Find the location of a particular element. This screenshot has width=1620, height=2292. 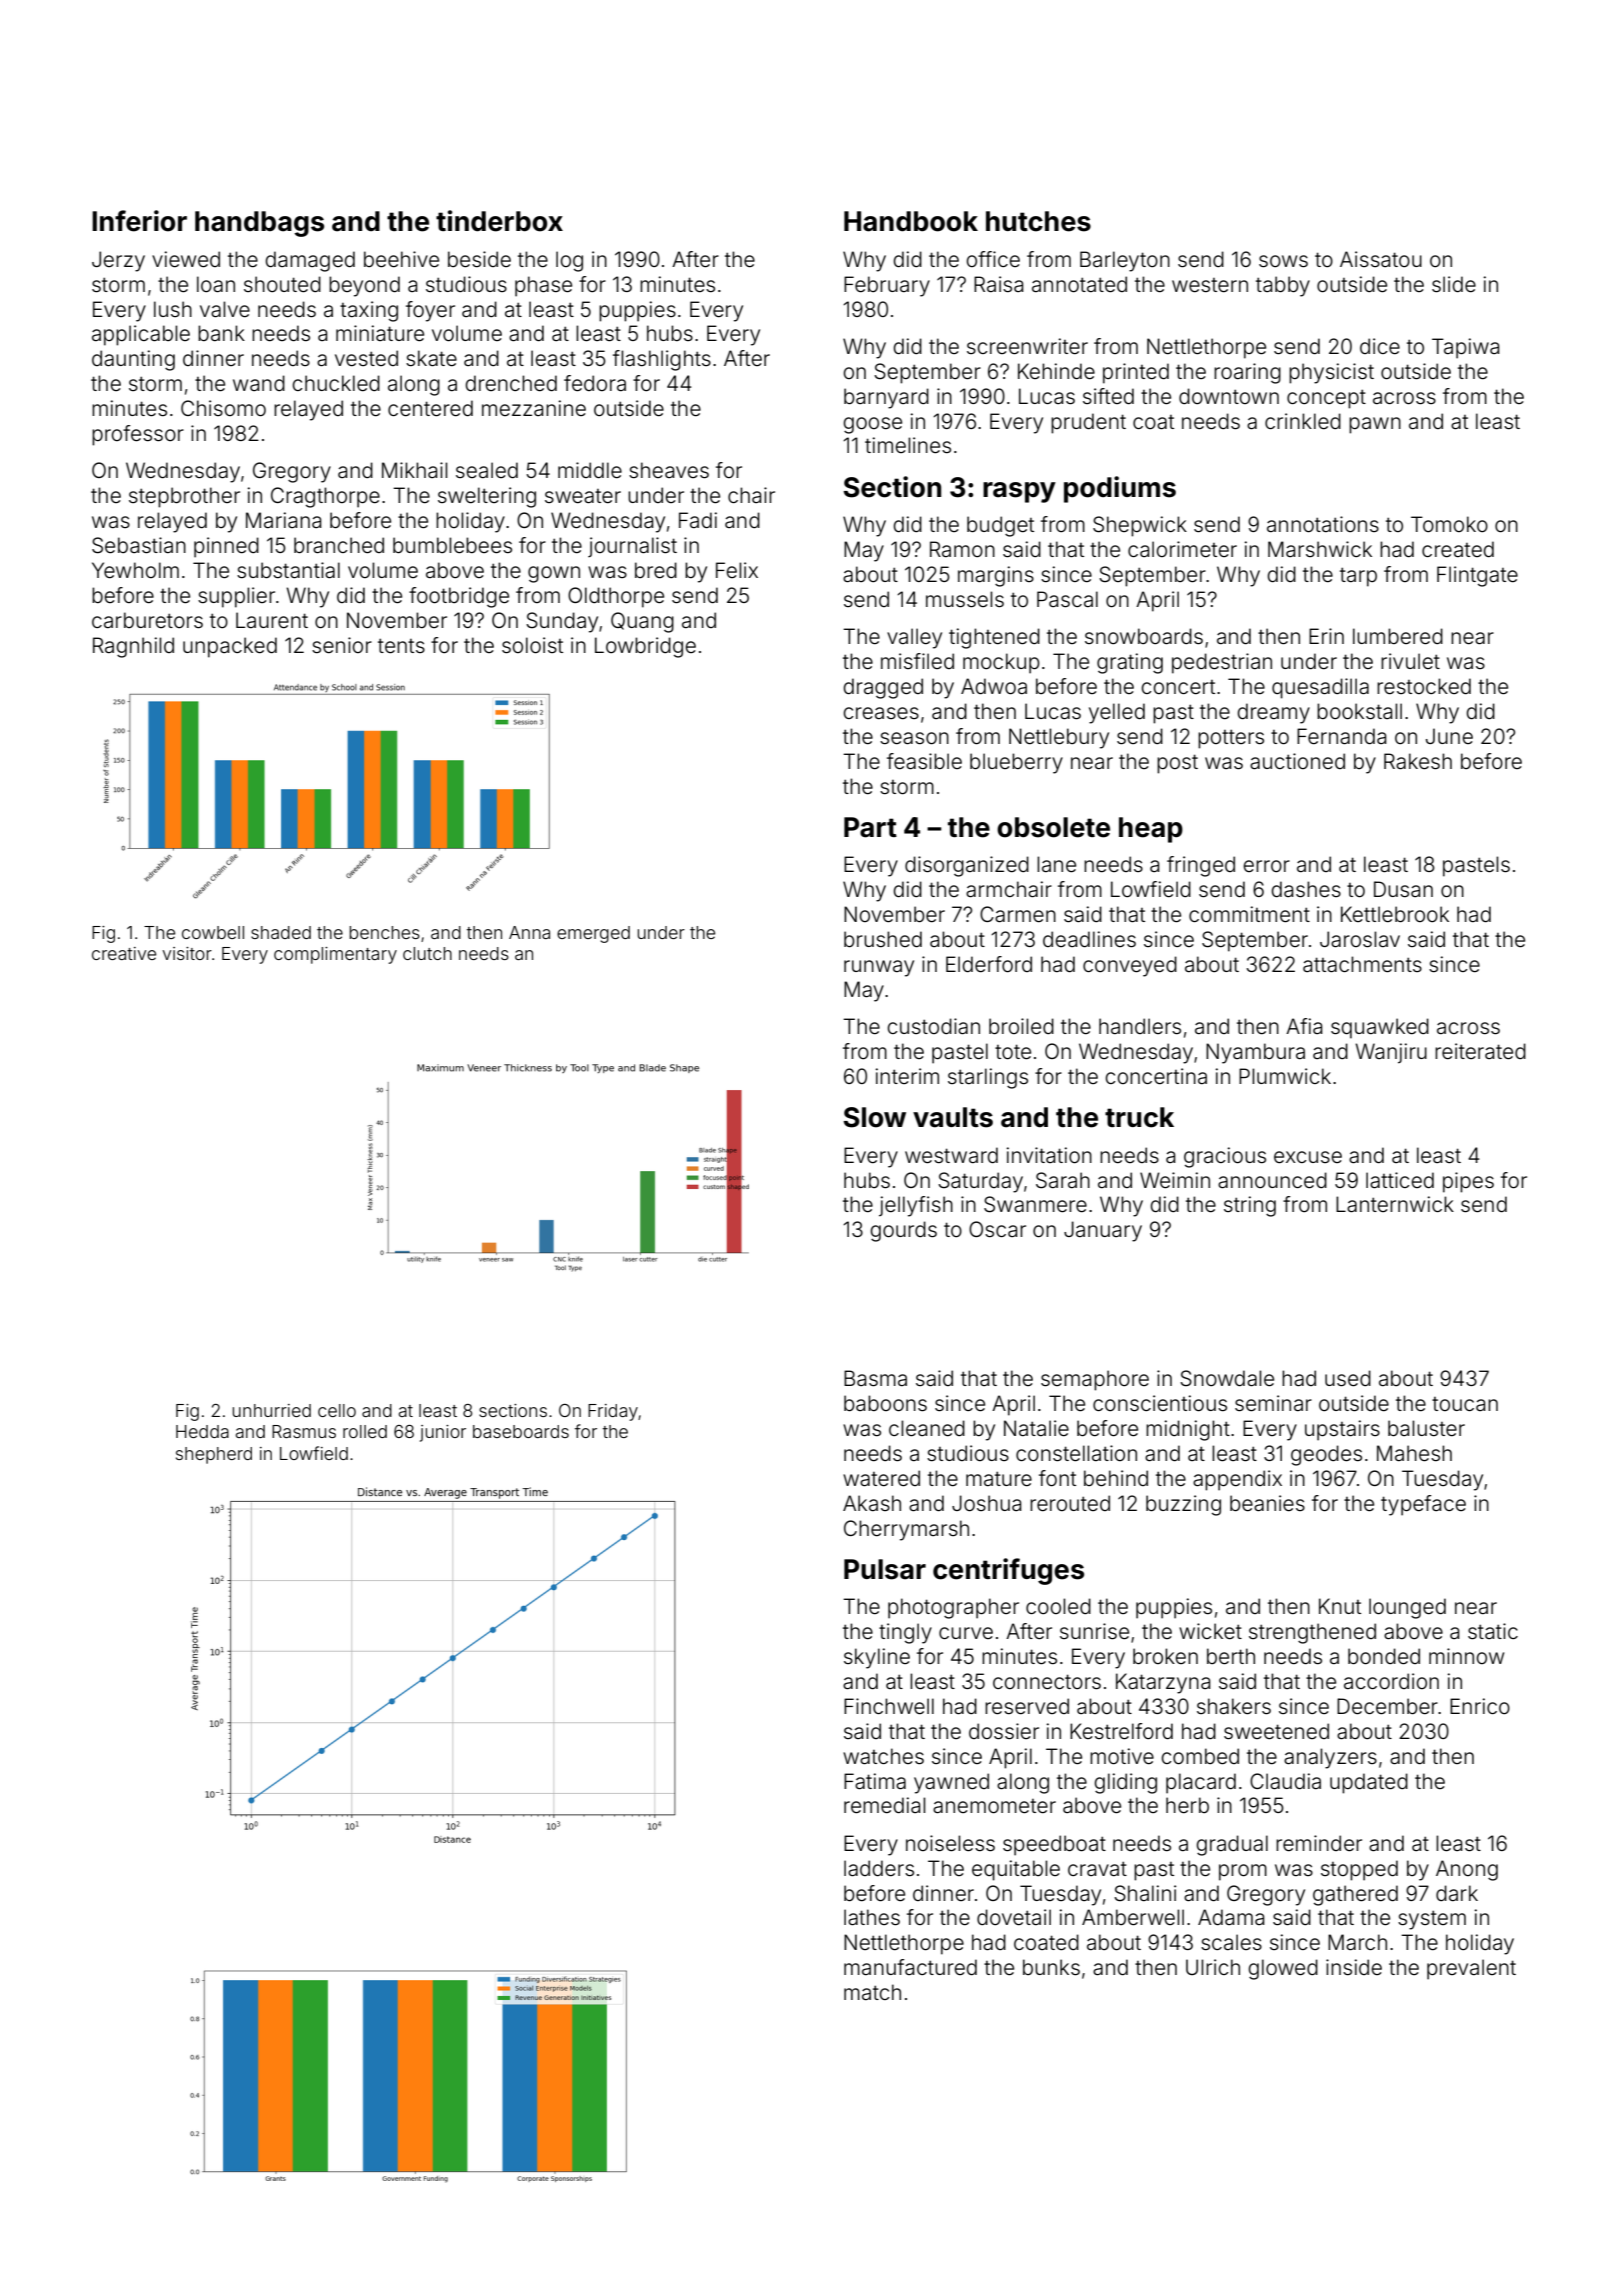

visitor is located at coordinates (187, 953).
